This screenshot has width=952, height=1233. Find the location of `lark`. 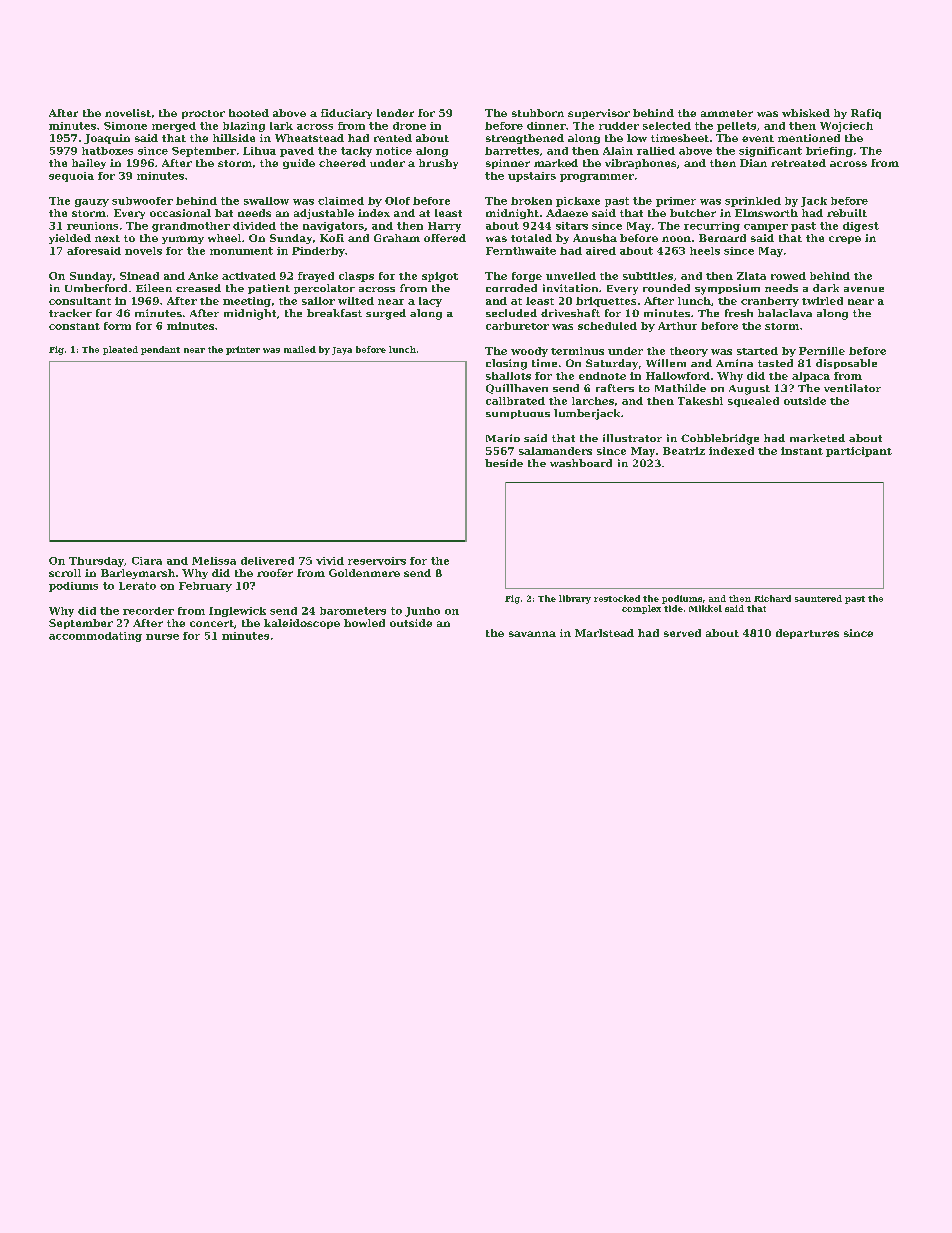

lark is located at coordinates (281, 126).
